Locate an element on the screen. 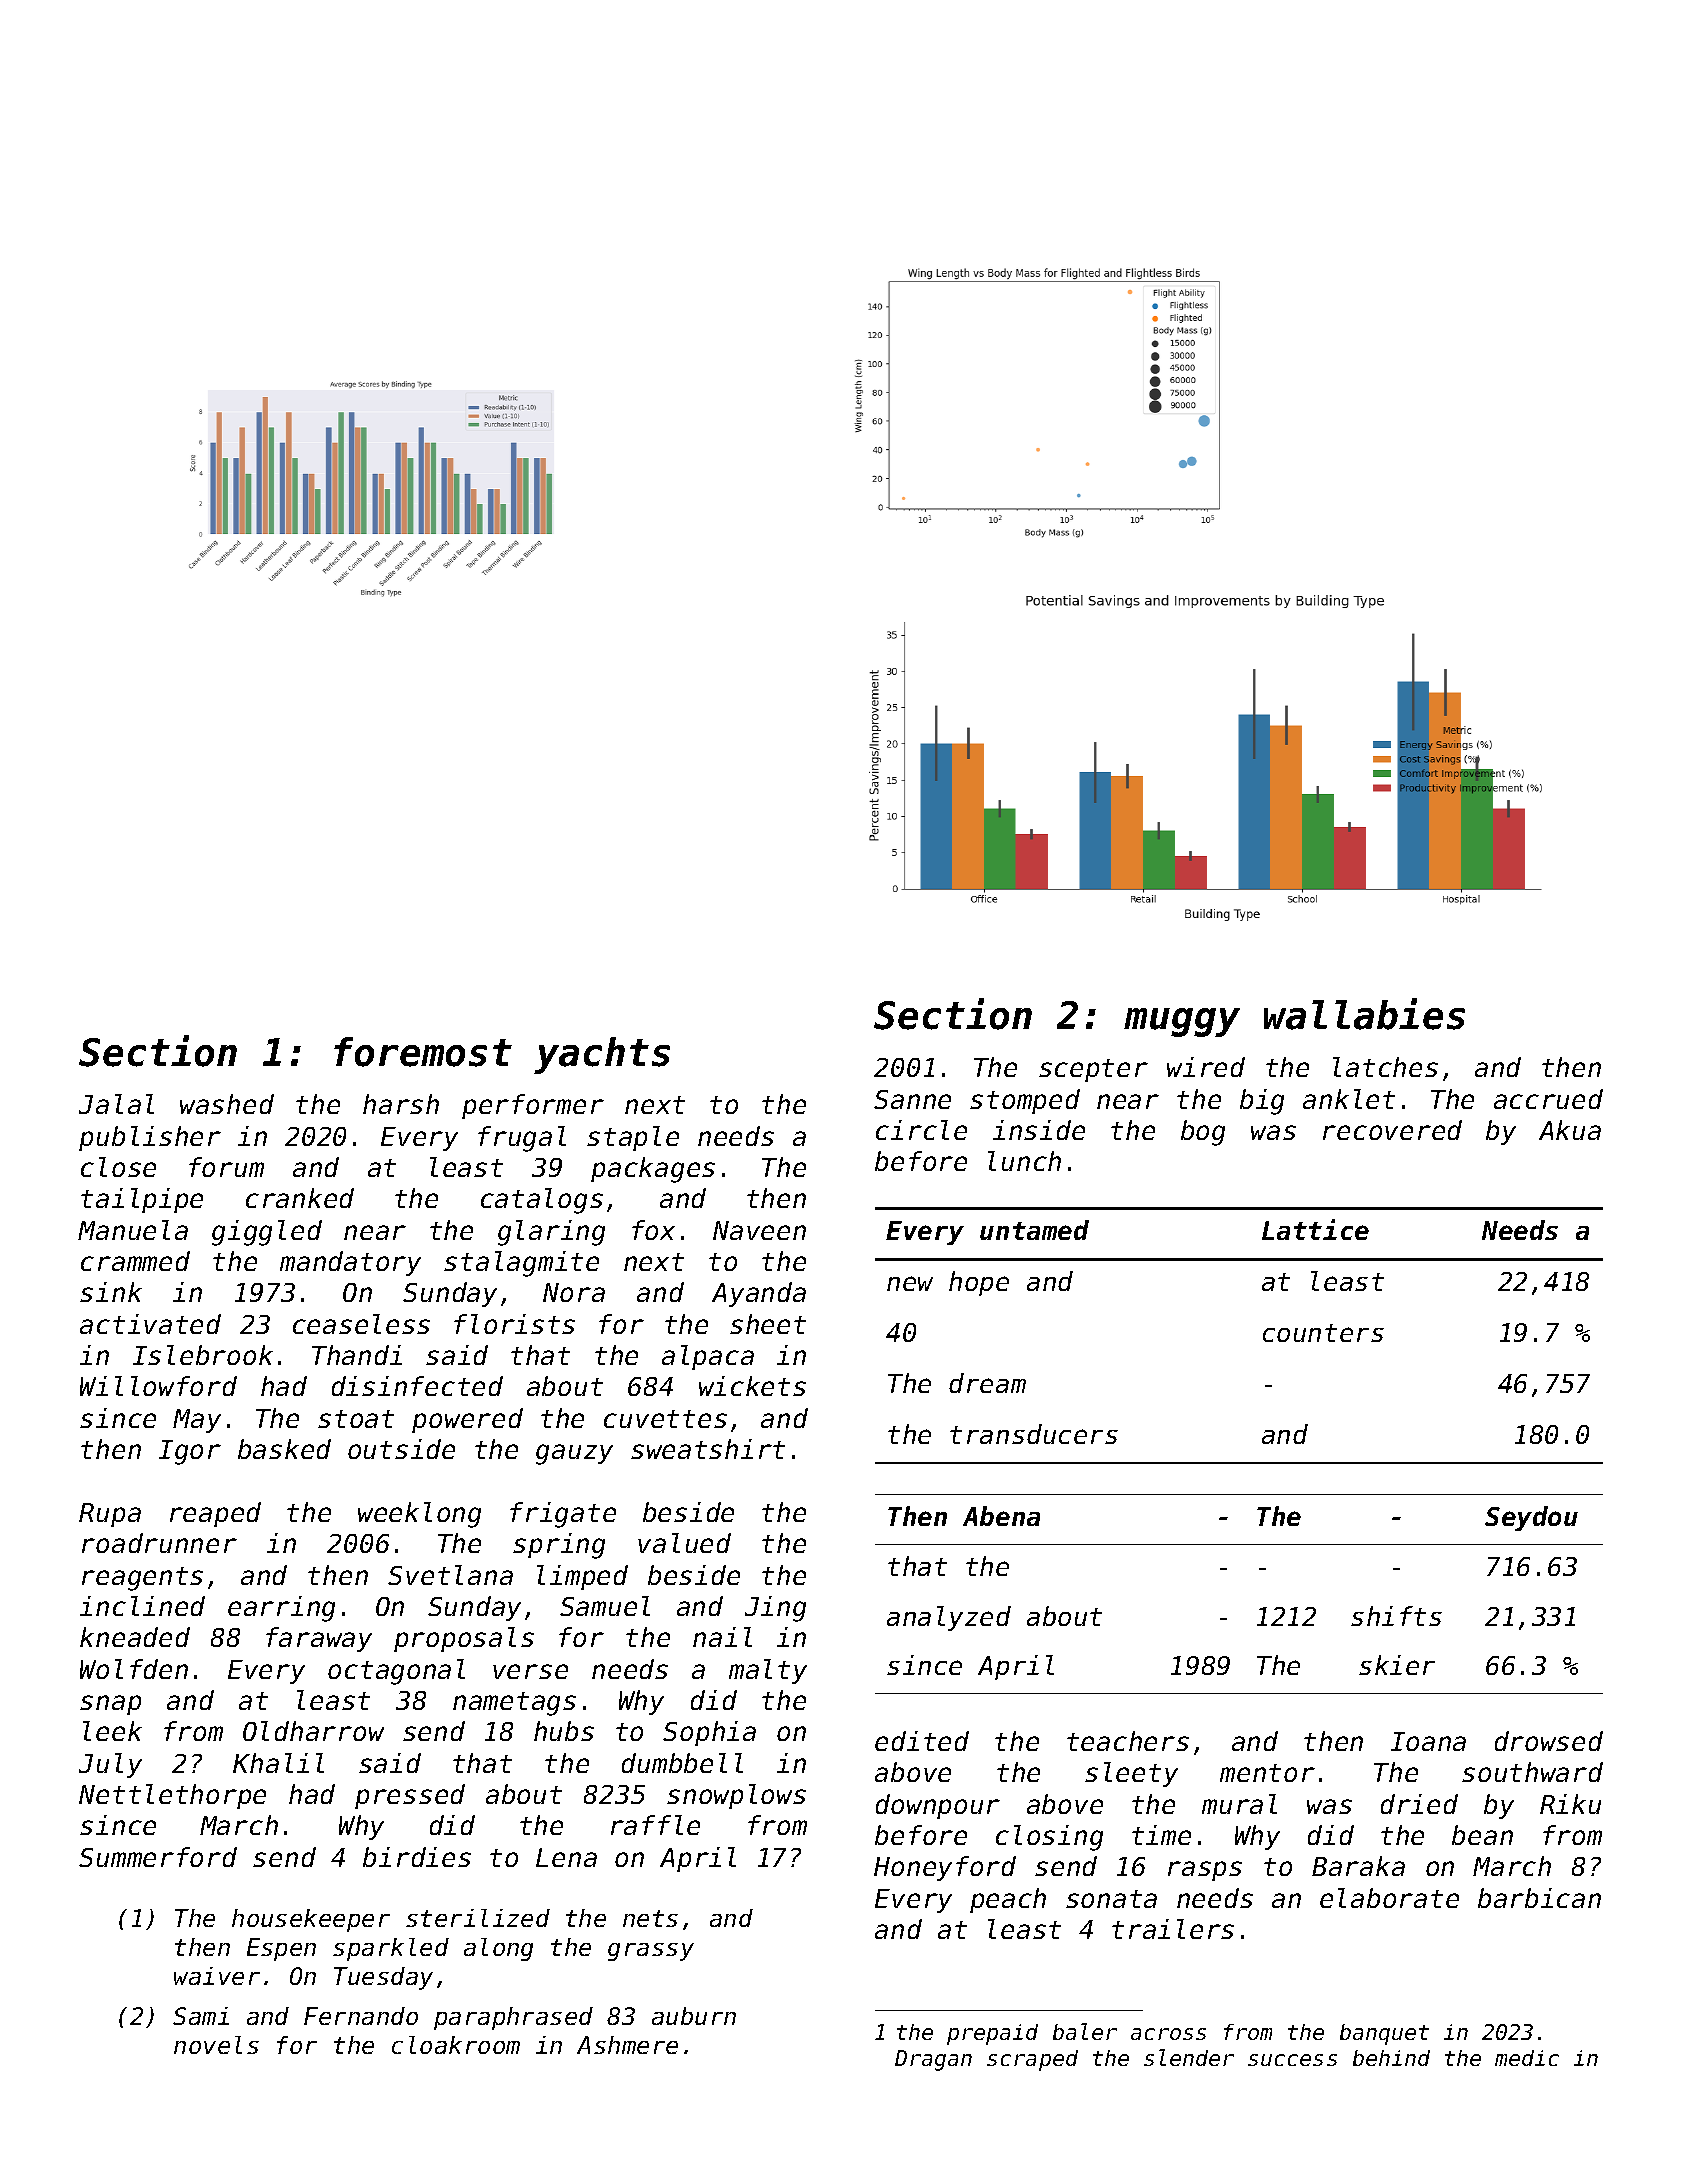  Seydou is located at coordinates (1531, 1518).
